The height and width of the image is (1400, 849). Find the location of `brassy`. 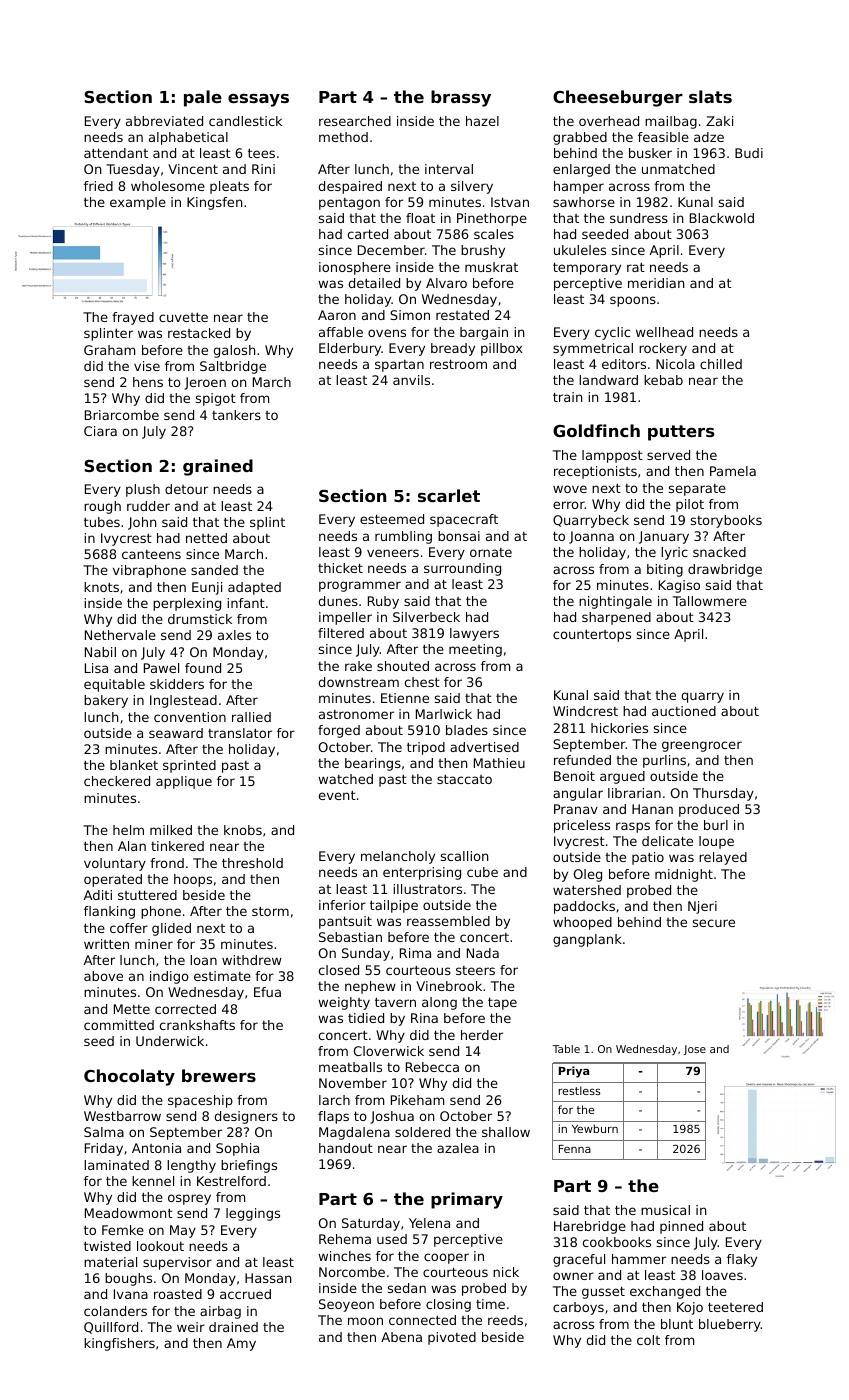

brassy is located at coordinates (461, 98).
